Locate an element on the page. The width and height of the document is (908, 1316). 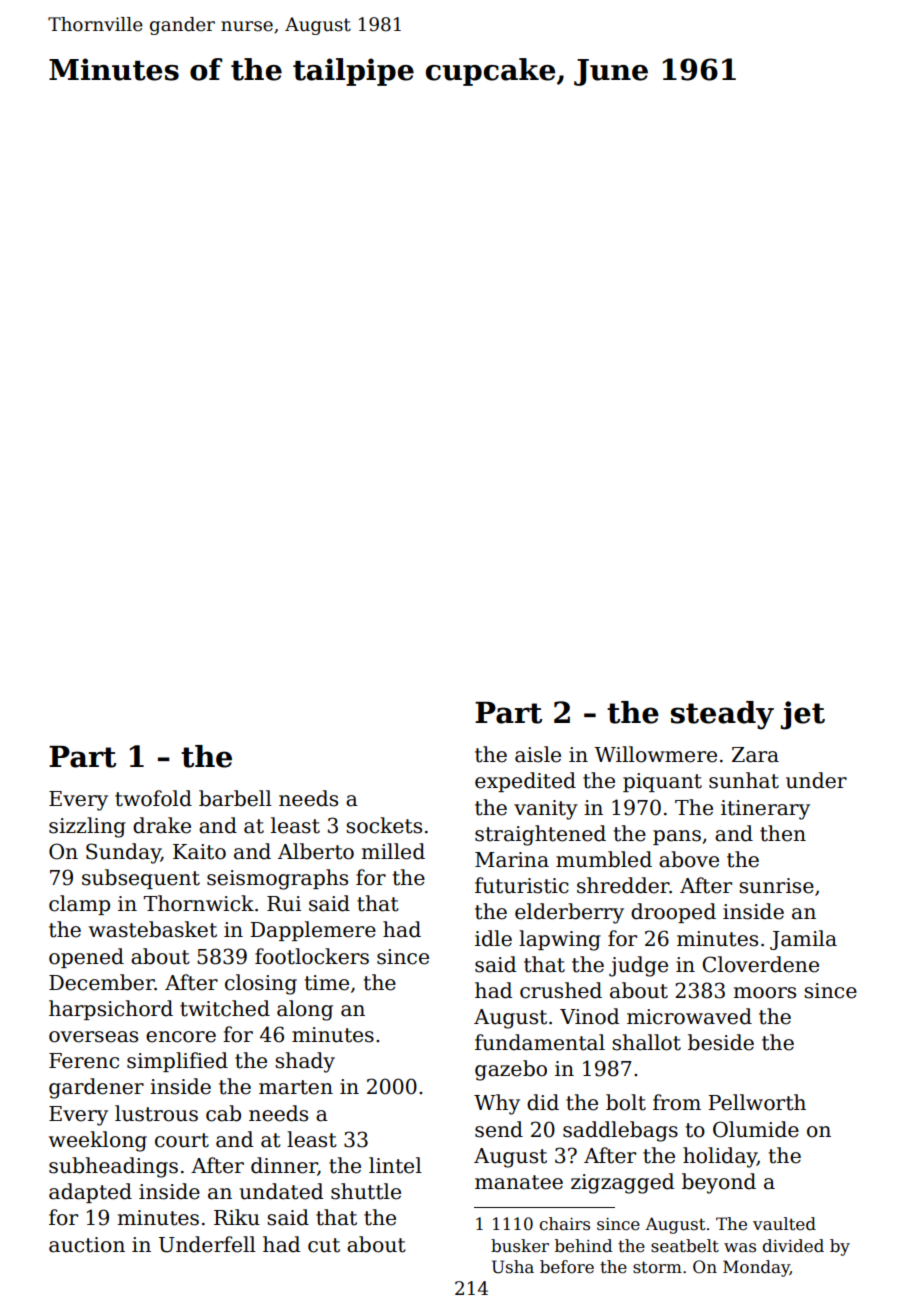
Thornwick is located at coordinates (199, 903).
